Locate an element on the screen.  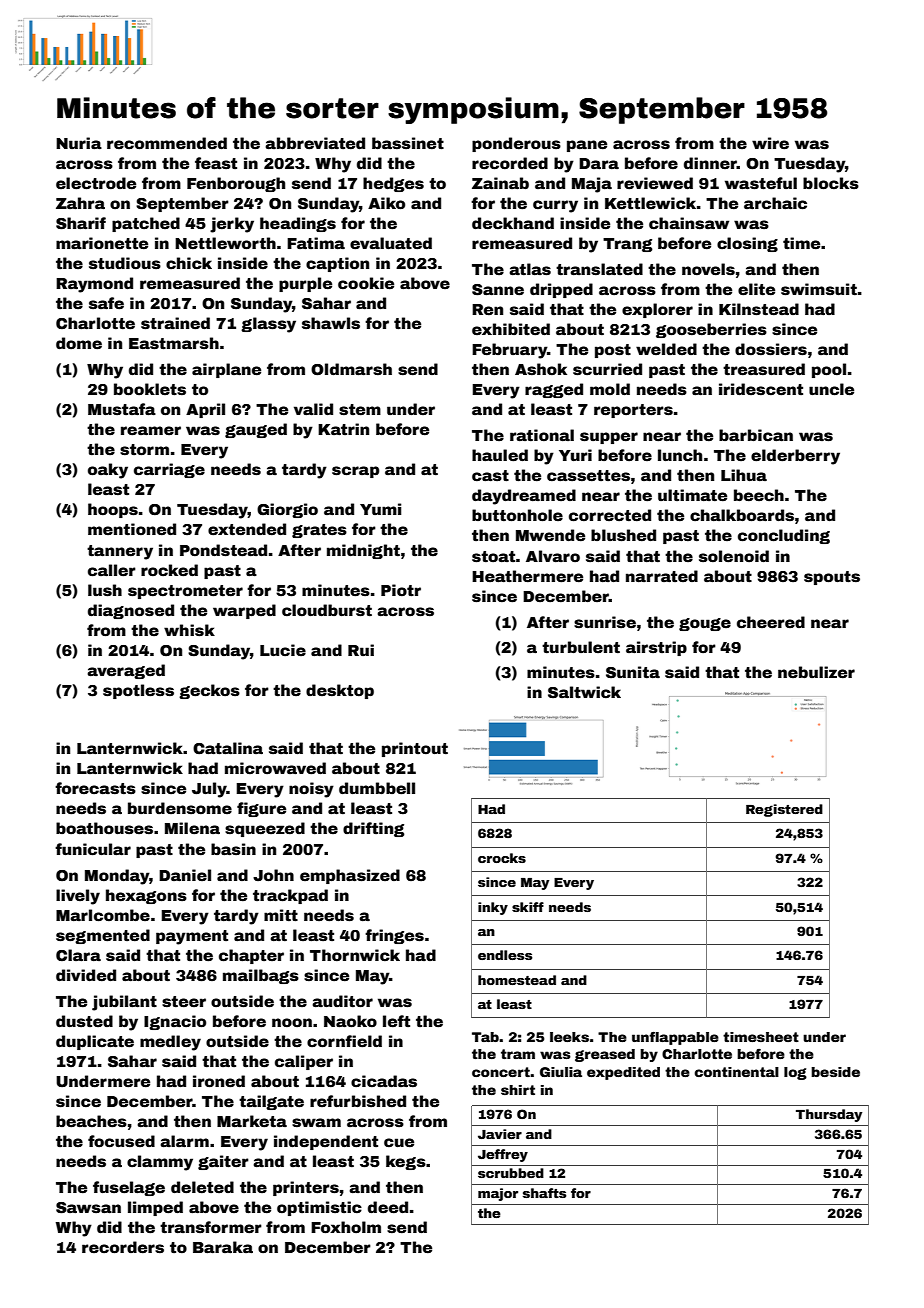
Thornwick is located at coordinates (355, 955).
